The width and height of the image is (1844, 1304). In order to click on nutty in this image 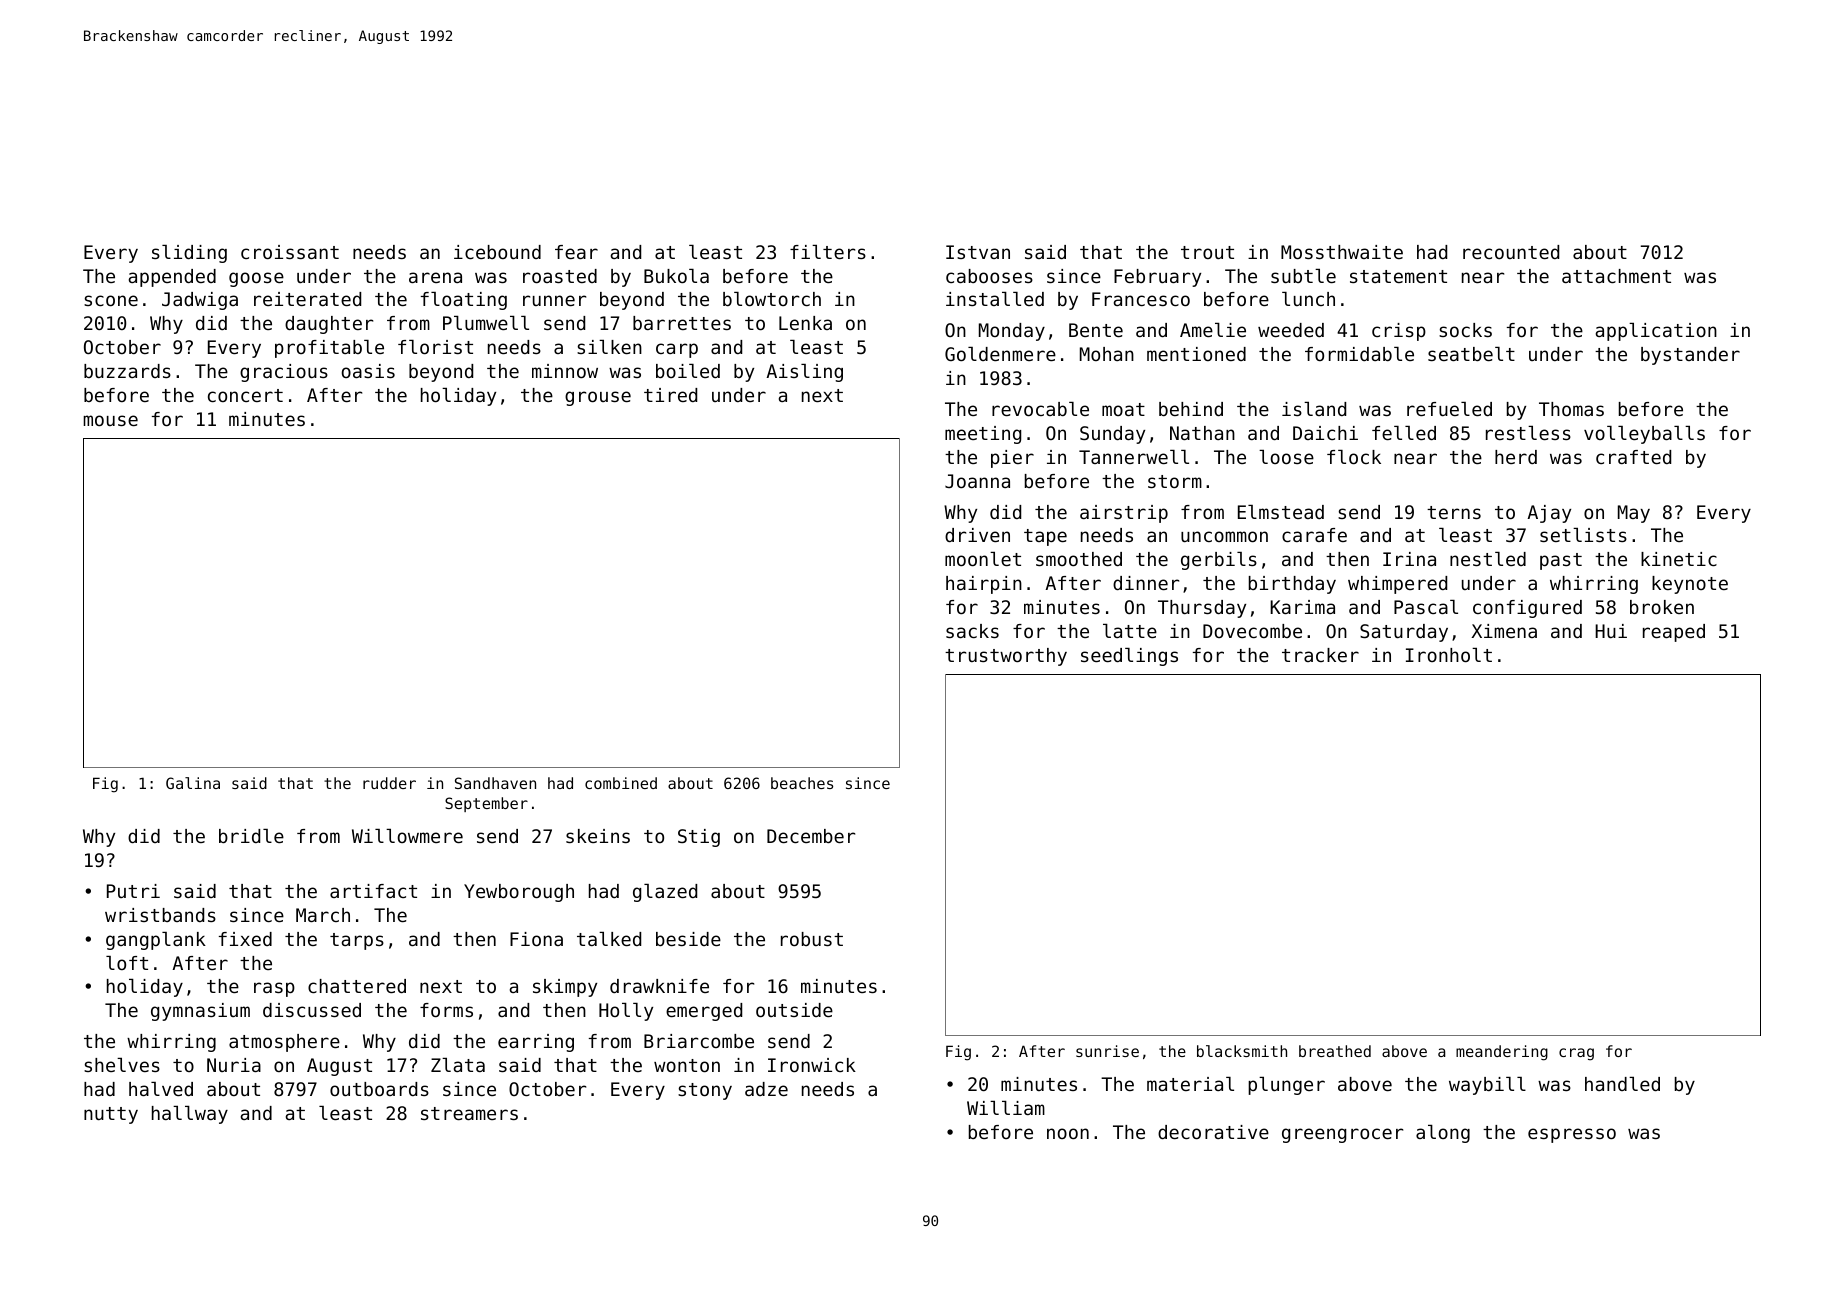, I will do `click(111, 1115)`.
